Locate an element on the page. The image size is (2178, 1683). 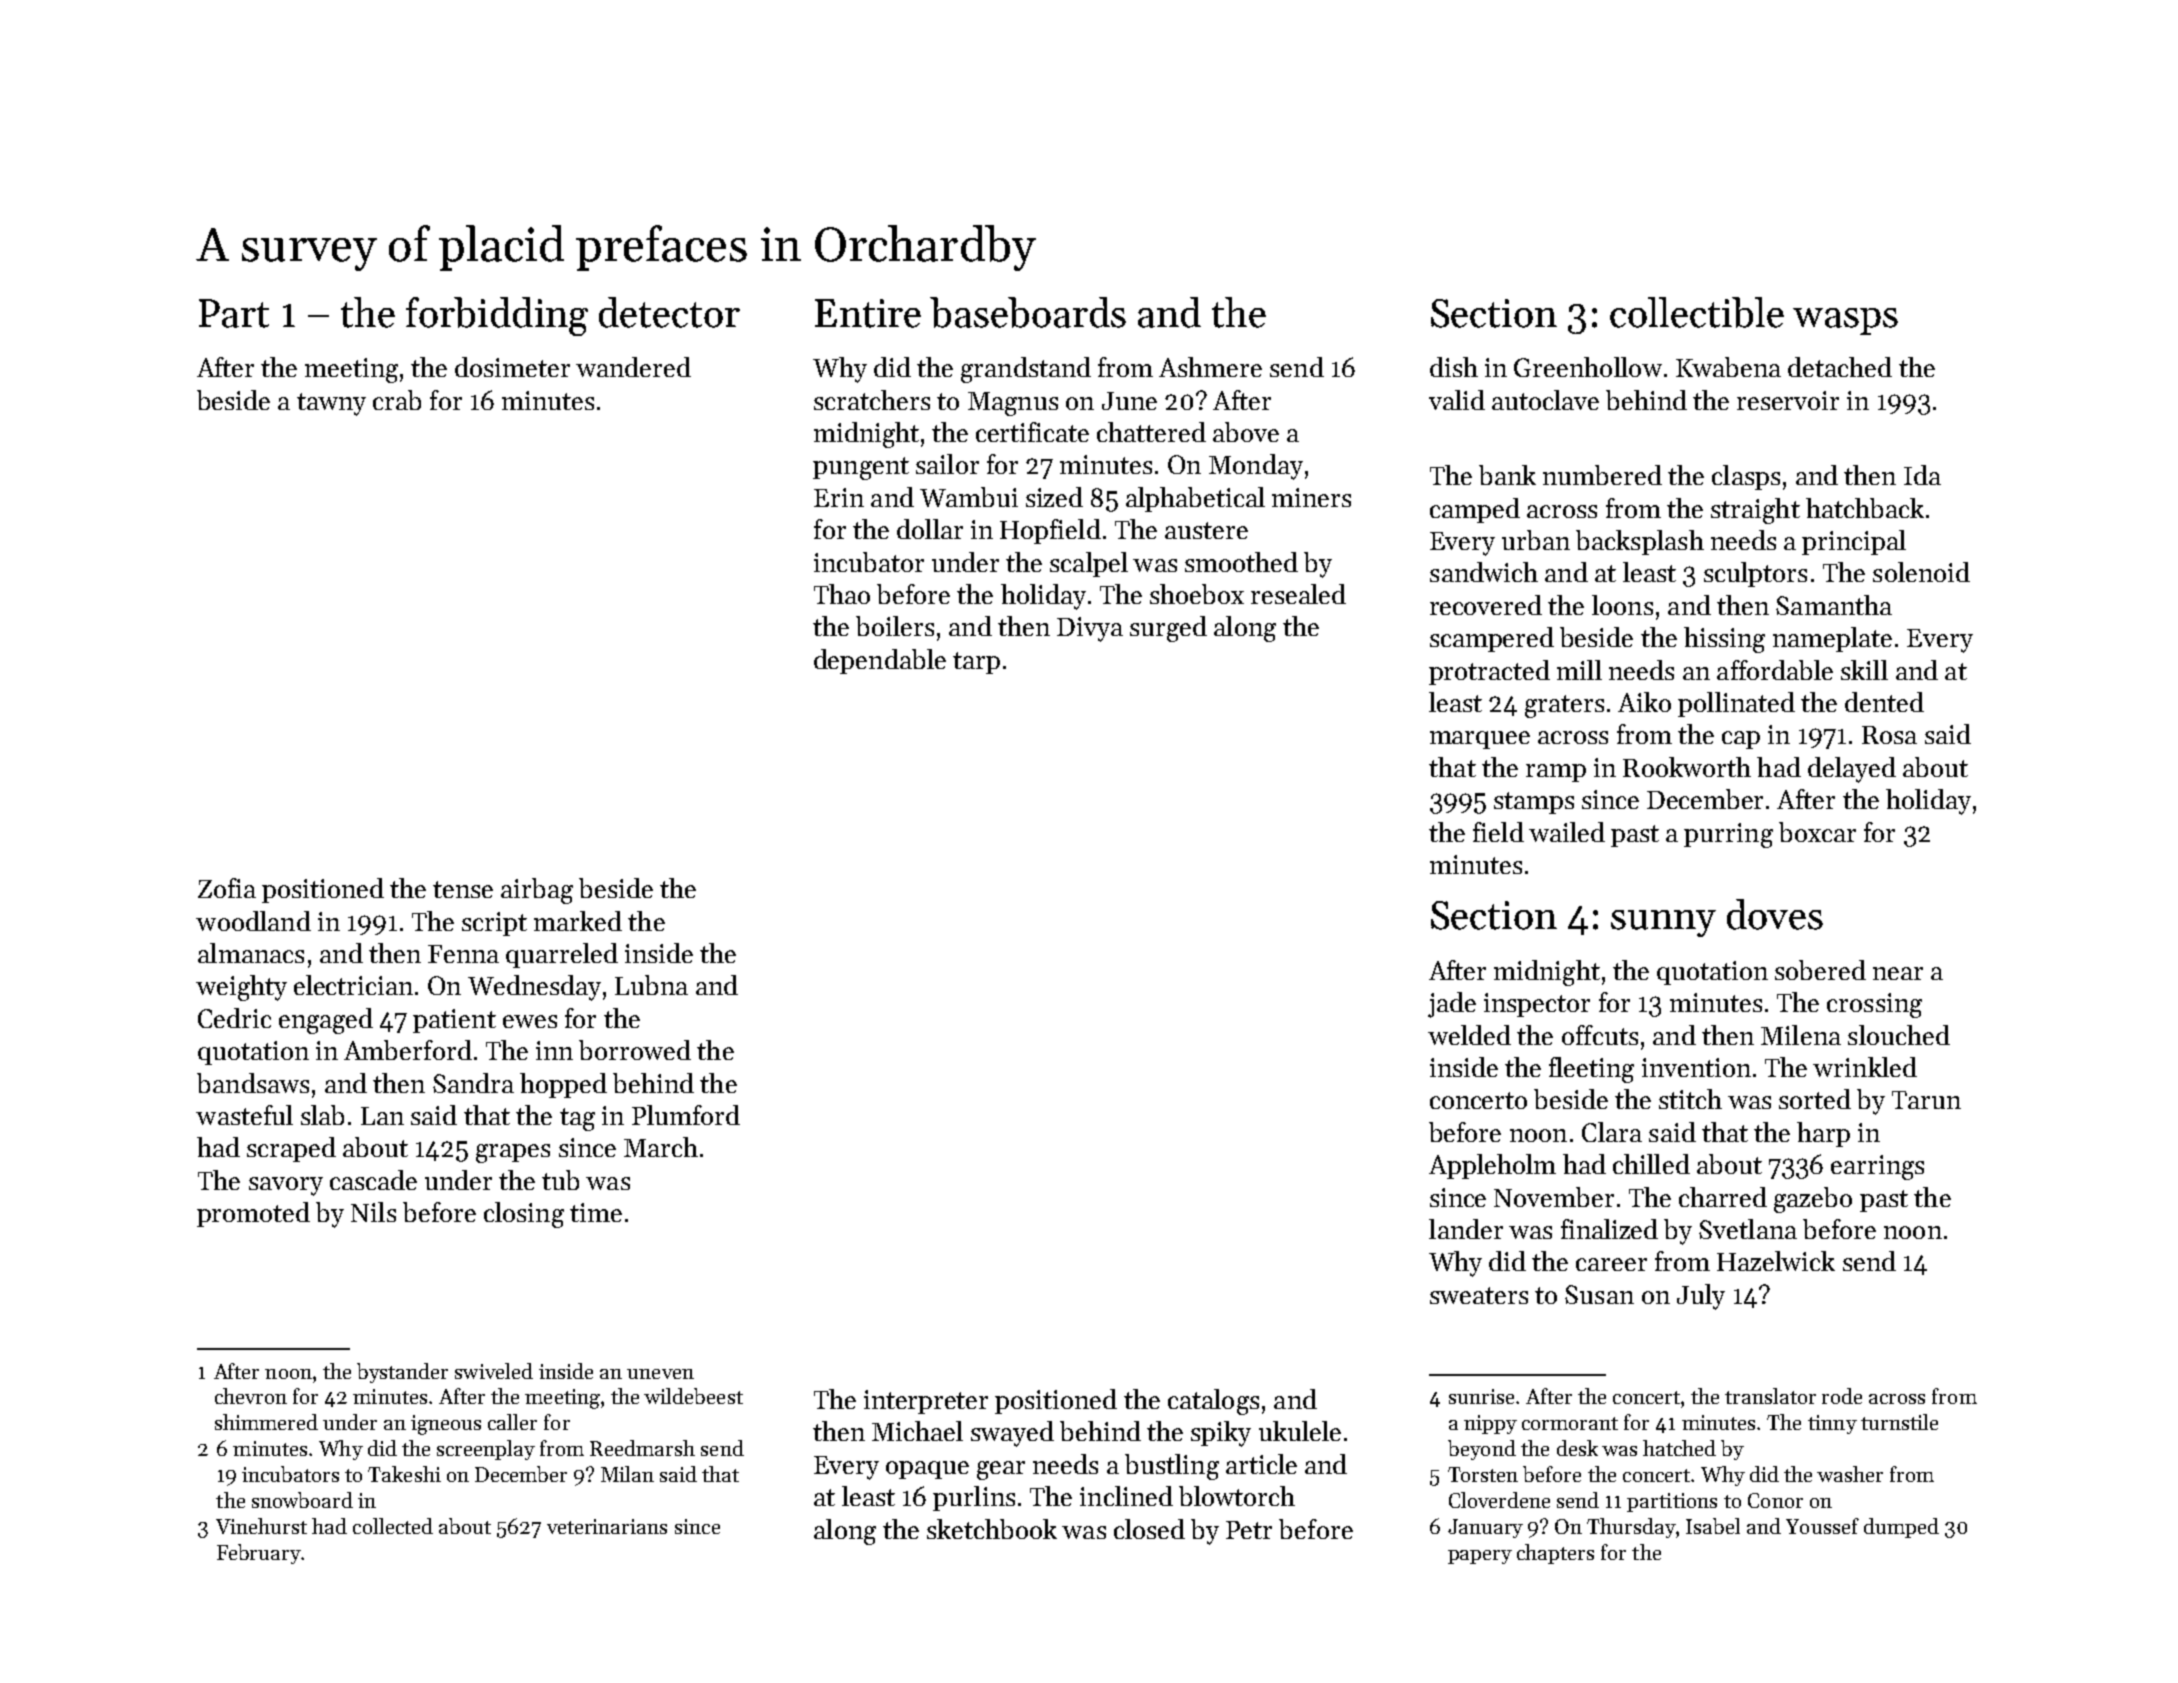
tawny is located at coordinates (331, 404).
